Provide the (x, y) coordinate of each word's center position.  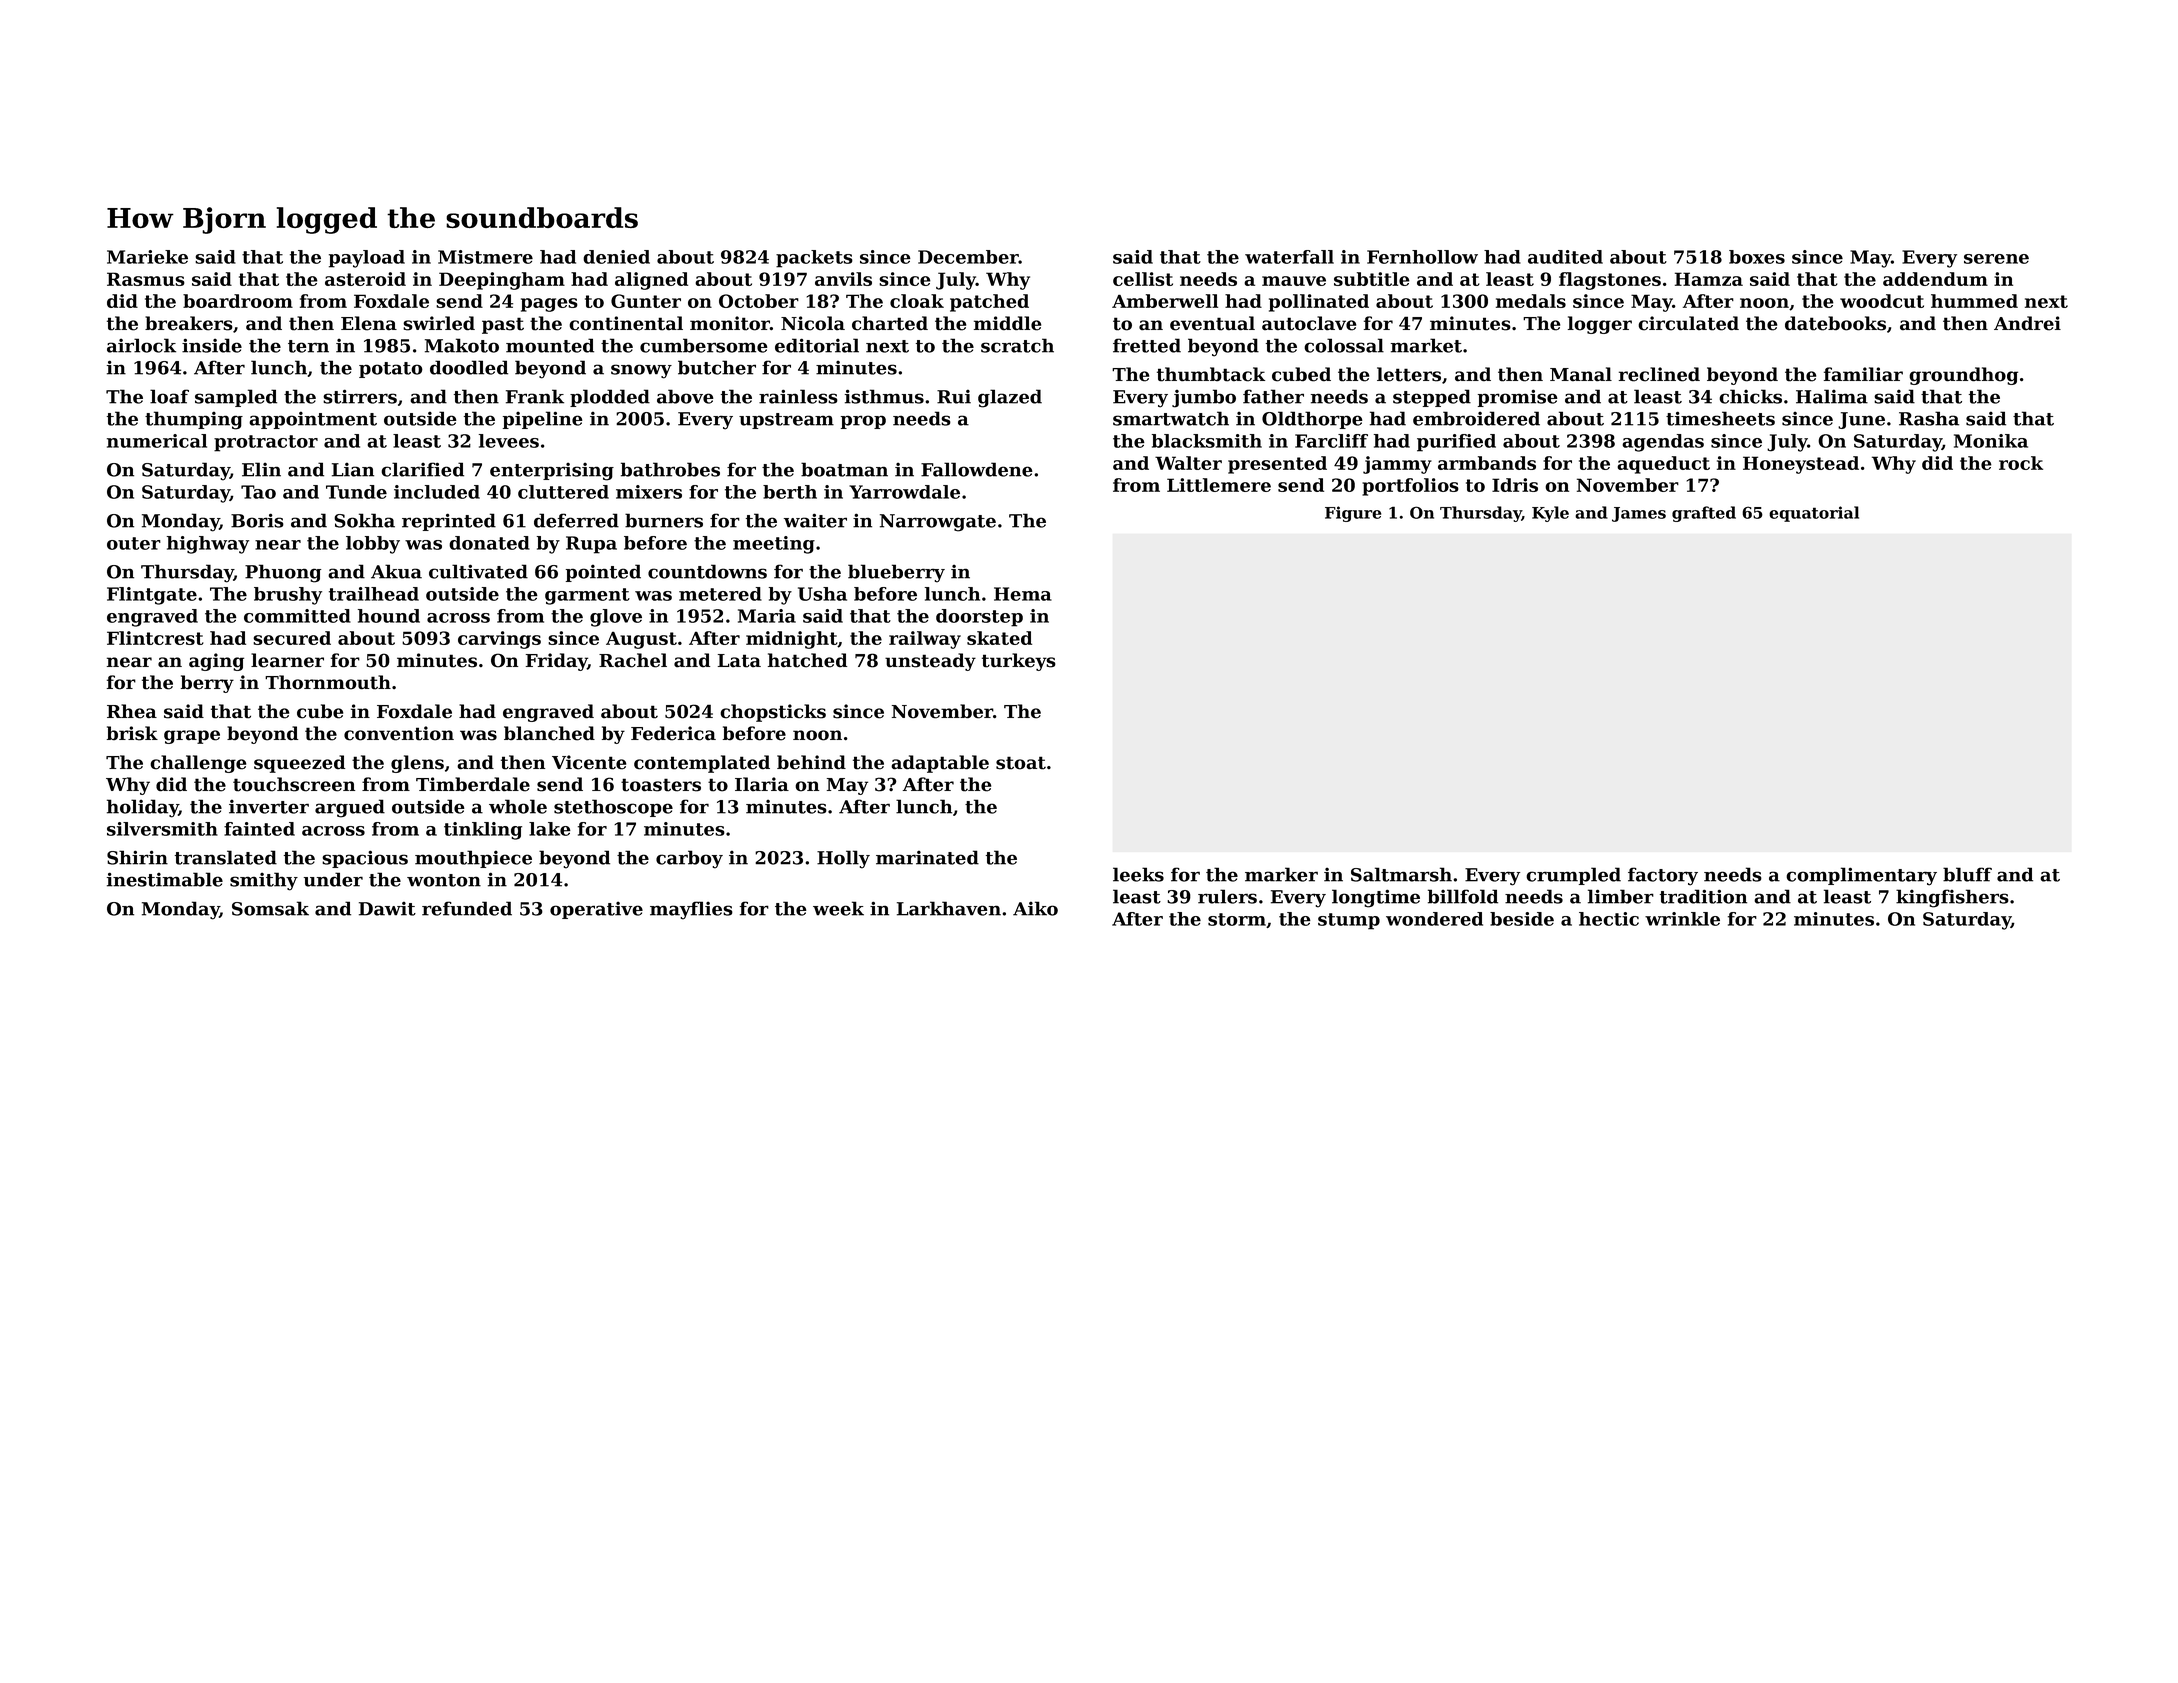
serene (1996, 259)
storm (1237, 919)
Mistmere (485, 257)
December (968, 257)
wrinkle (1682, 919)
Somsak (270, 908)
